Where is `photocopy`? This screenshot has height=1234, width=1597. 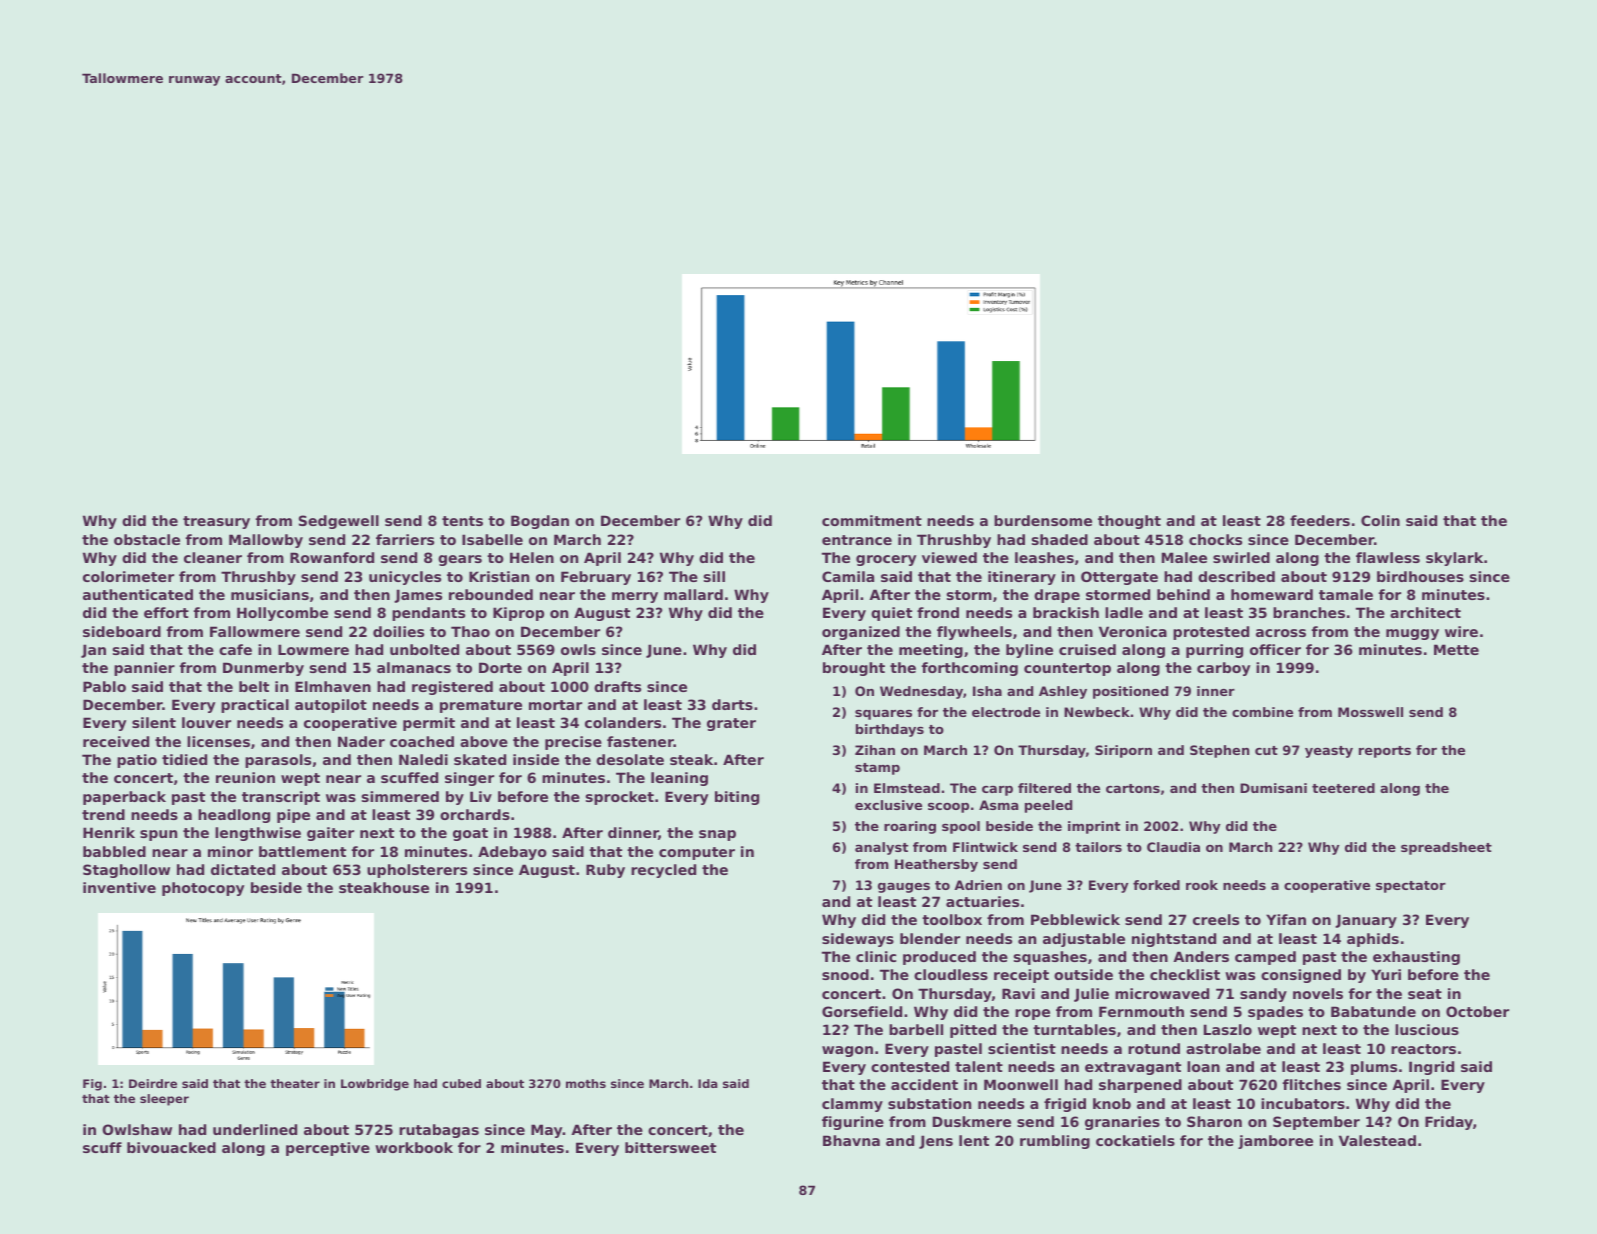
photocopy is located at coordinates (203, 889).
